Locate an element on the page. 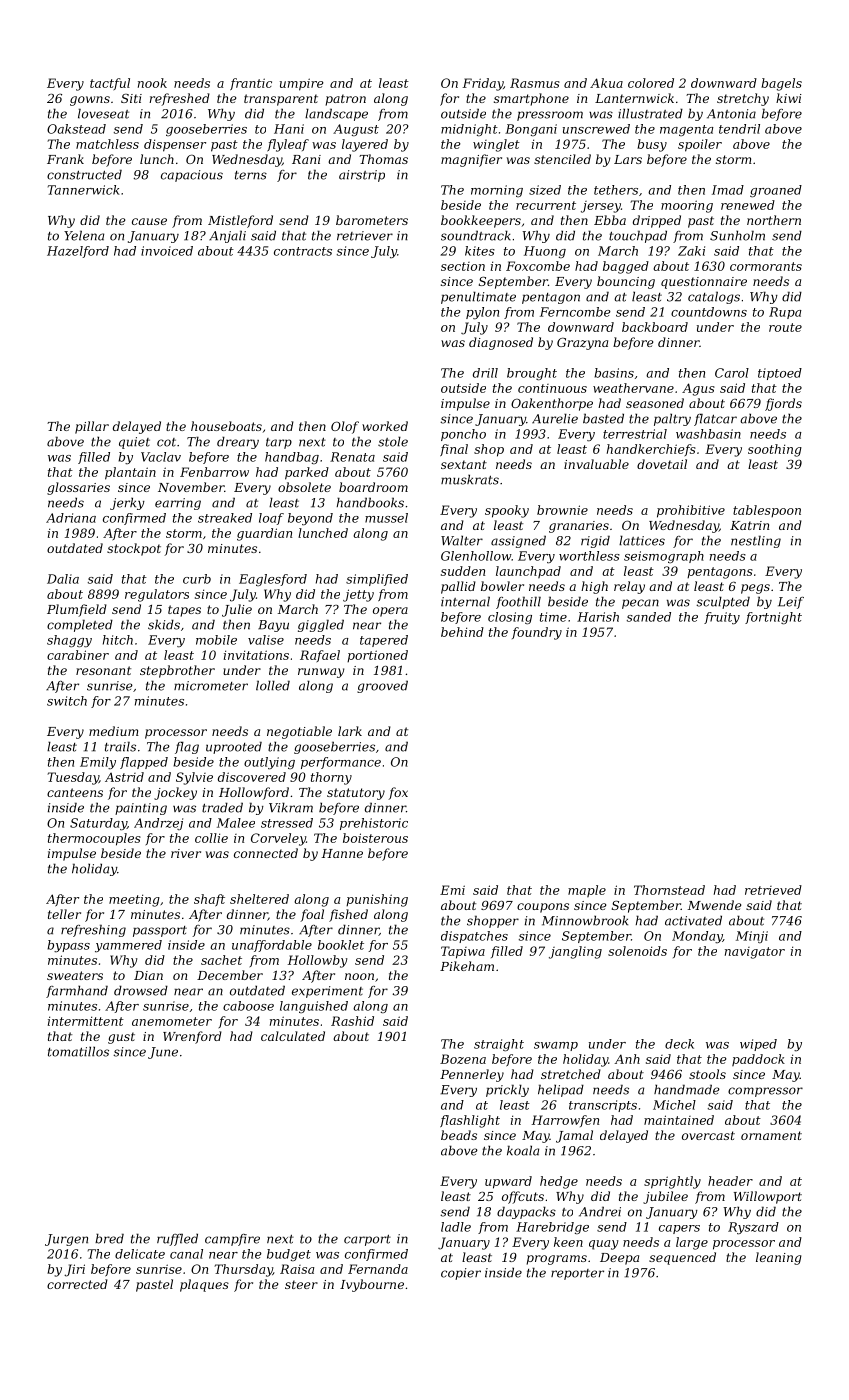 The image size is (849, 1400). anemometer is located at coordinates (172, 1021).
